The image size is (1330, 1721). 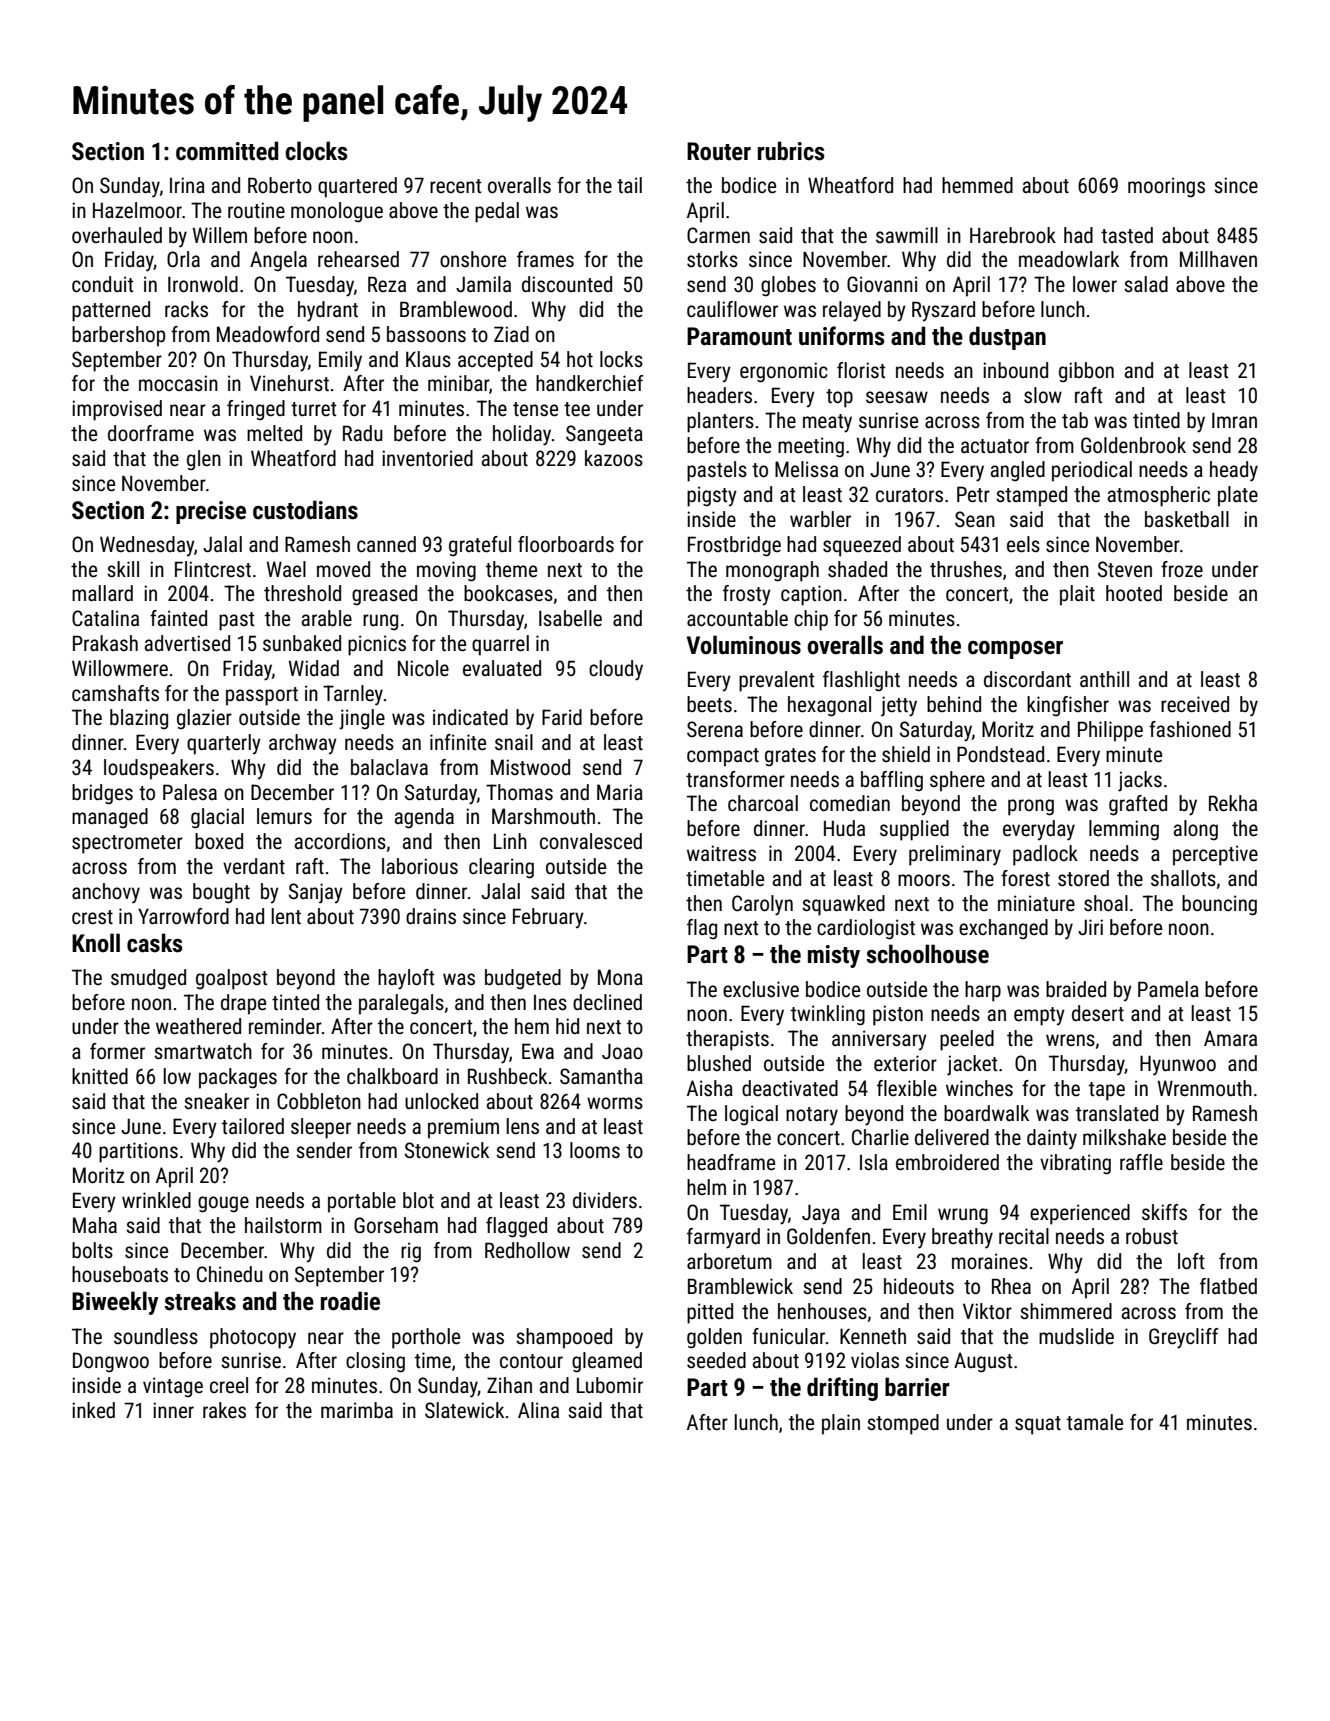 What do you see at coordinates (841, 1424) in the document?
I see `plain` at bounding box center [841, 1424].
